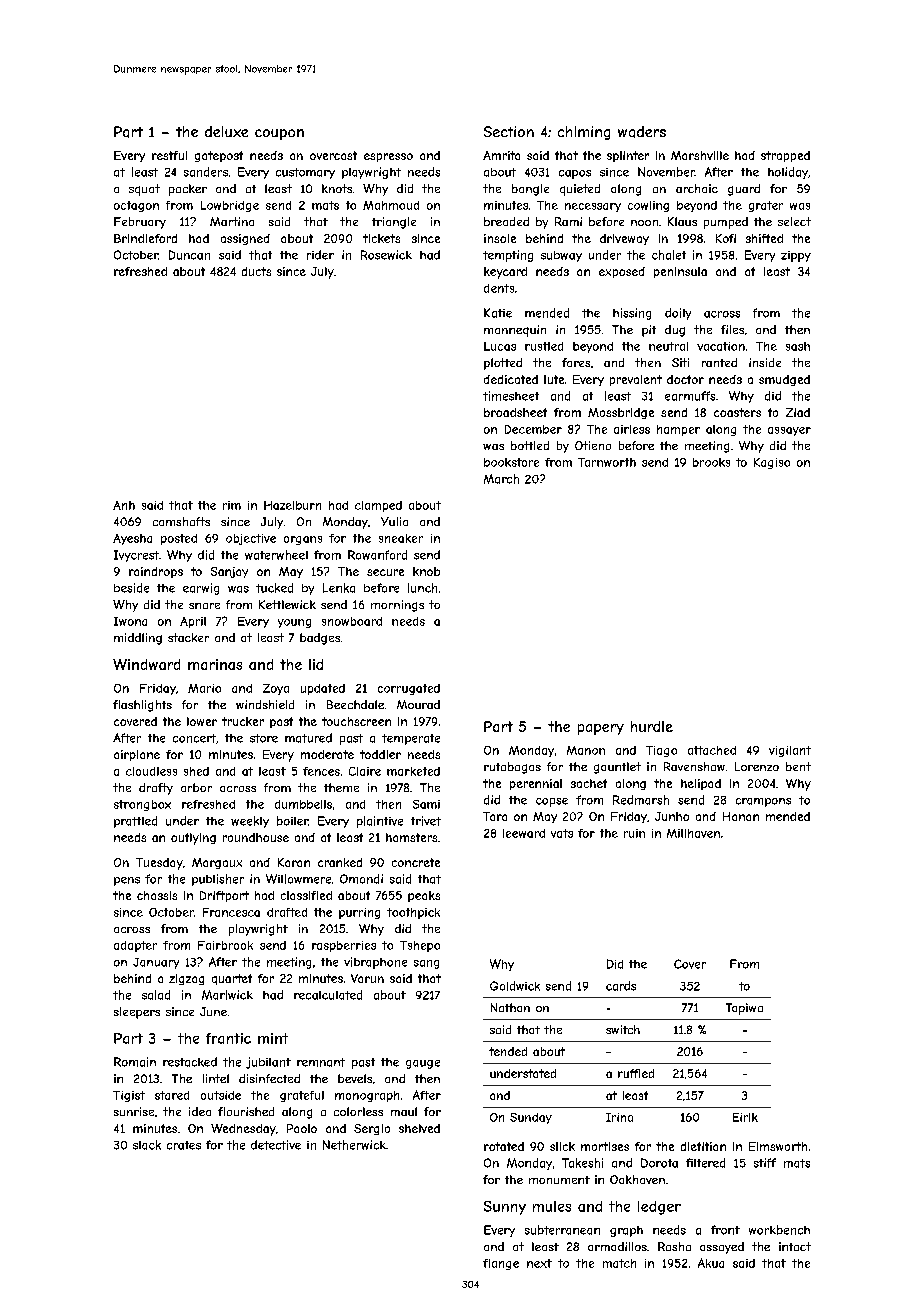 The height and width of the image is (1308, 924). I want to click on lunch, so click(422, 588).
